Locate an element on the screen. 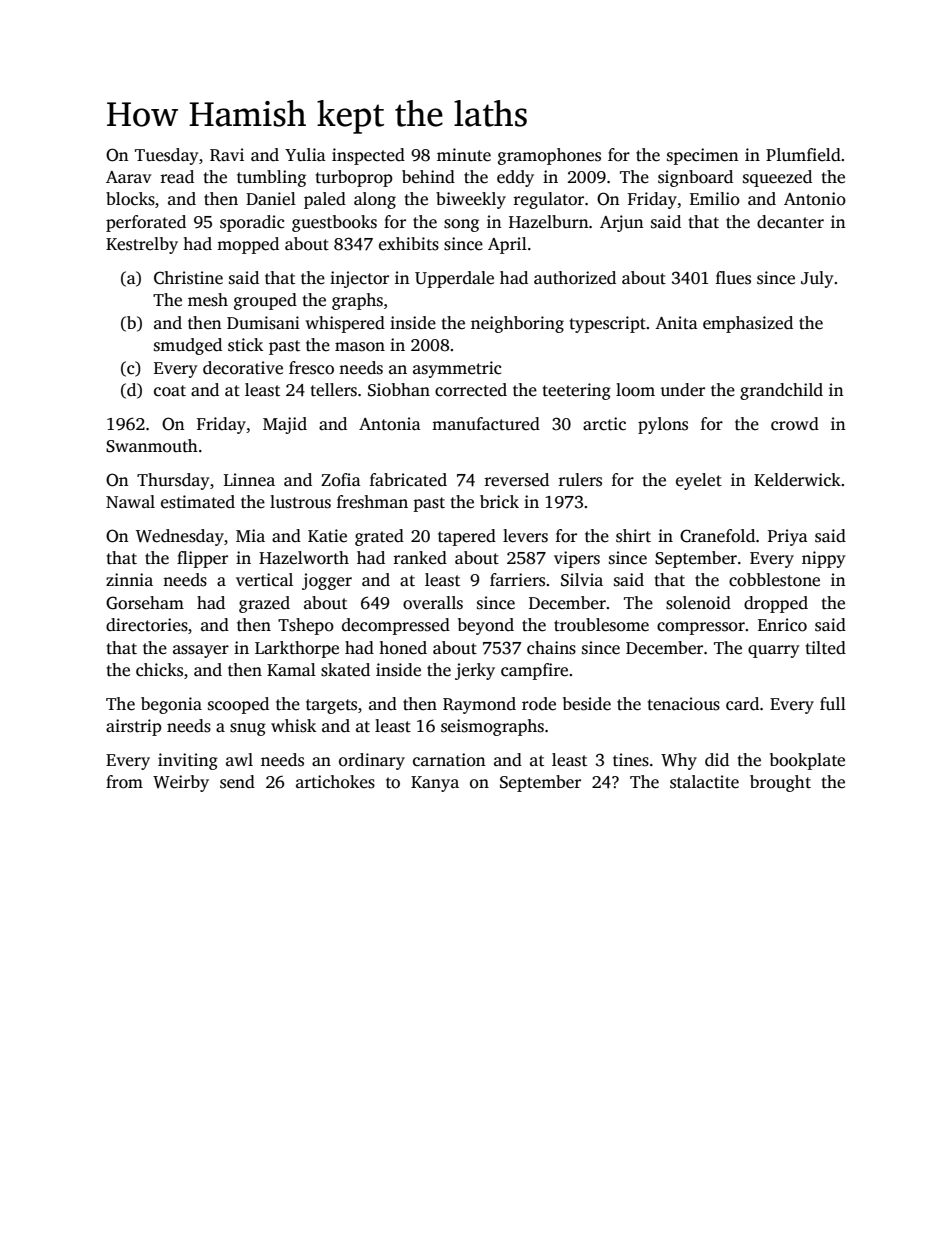  ordinary is located at coordinates (372, 761).
